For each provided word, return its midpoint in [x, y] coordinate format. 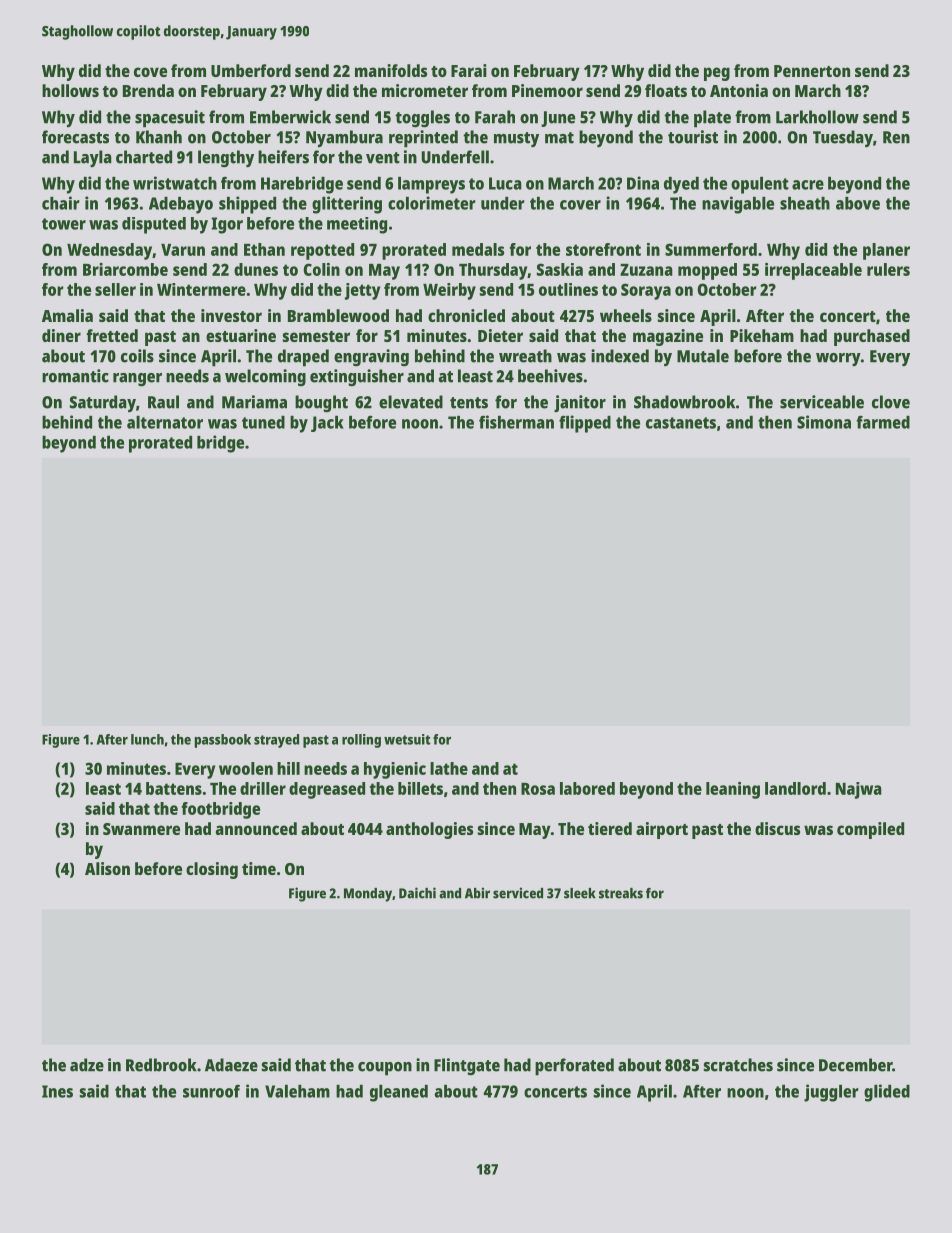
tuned [263, 422]
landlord [795, 788]
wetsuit [407, 739]
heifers [283, 157]
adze [87, 1065]
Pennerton [812, 71]
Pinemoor [547, 90]
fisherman [516, 422]
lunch [147, 739]
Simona [824, 422]
